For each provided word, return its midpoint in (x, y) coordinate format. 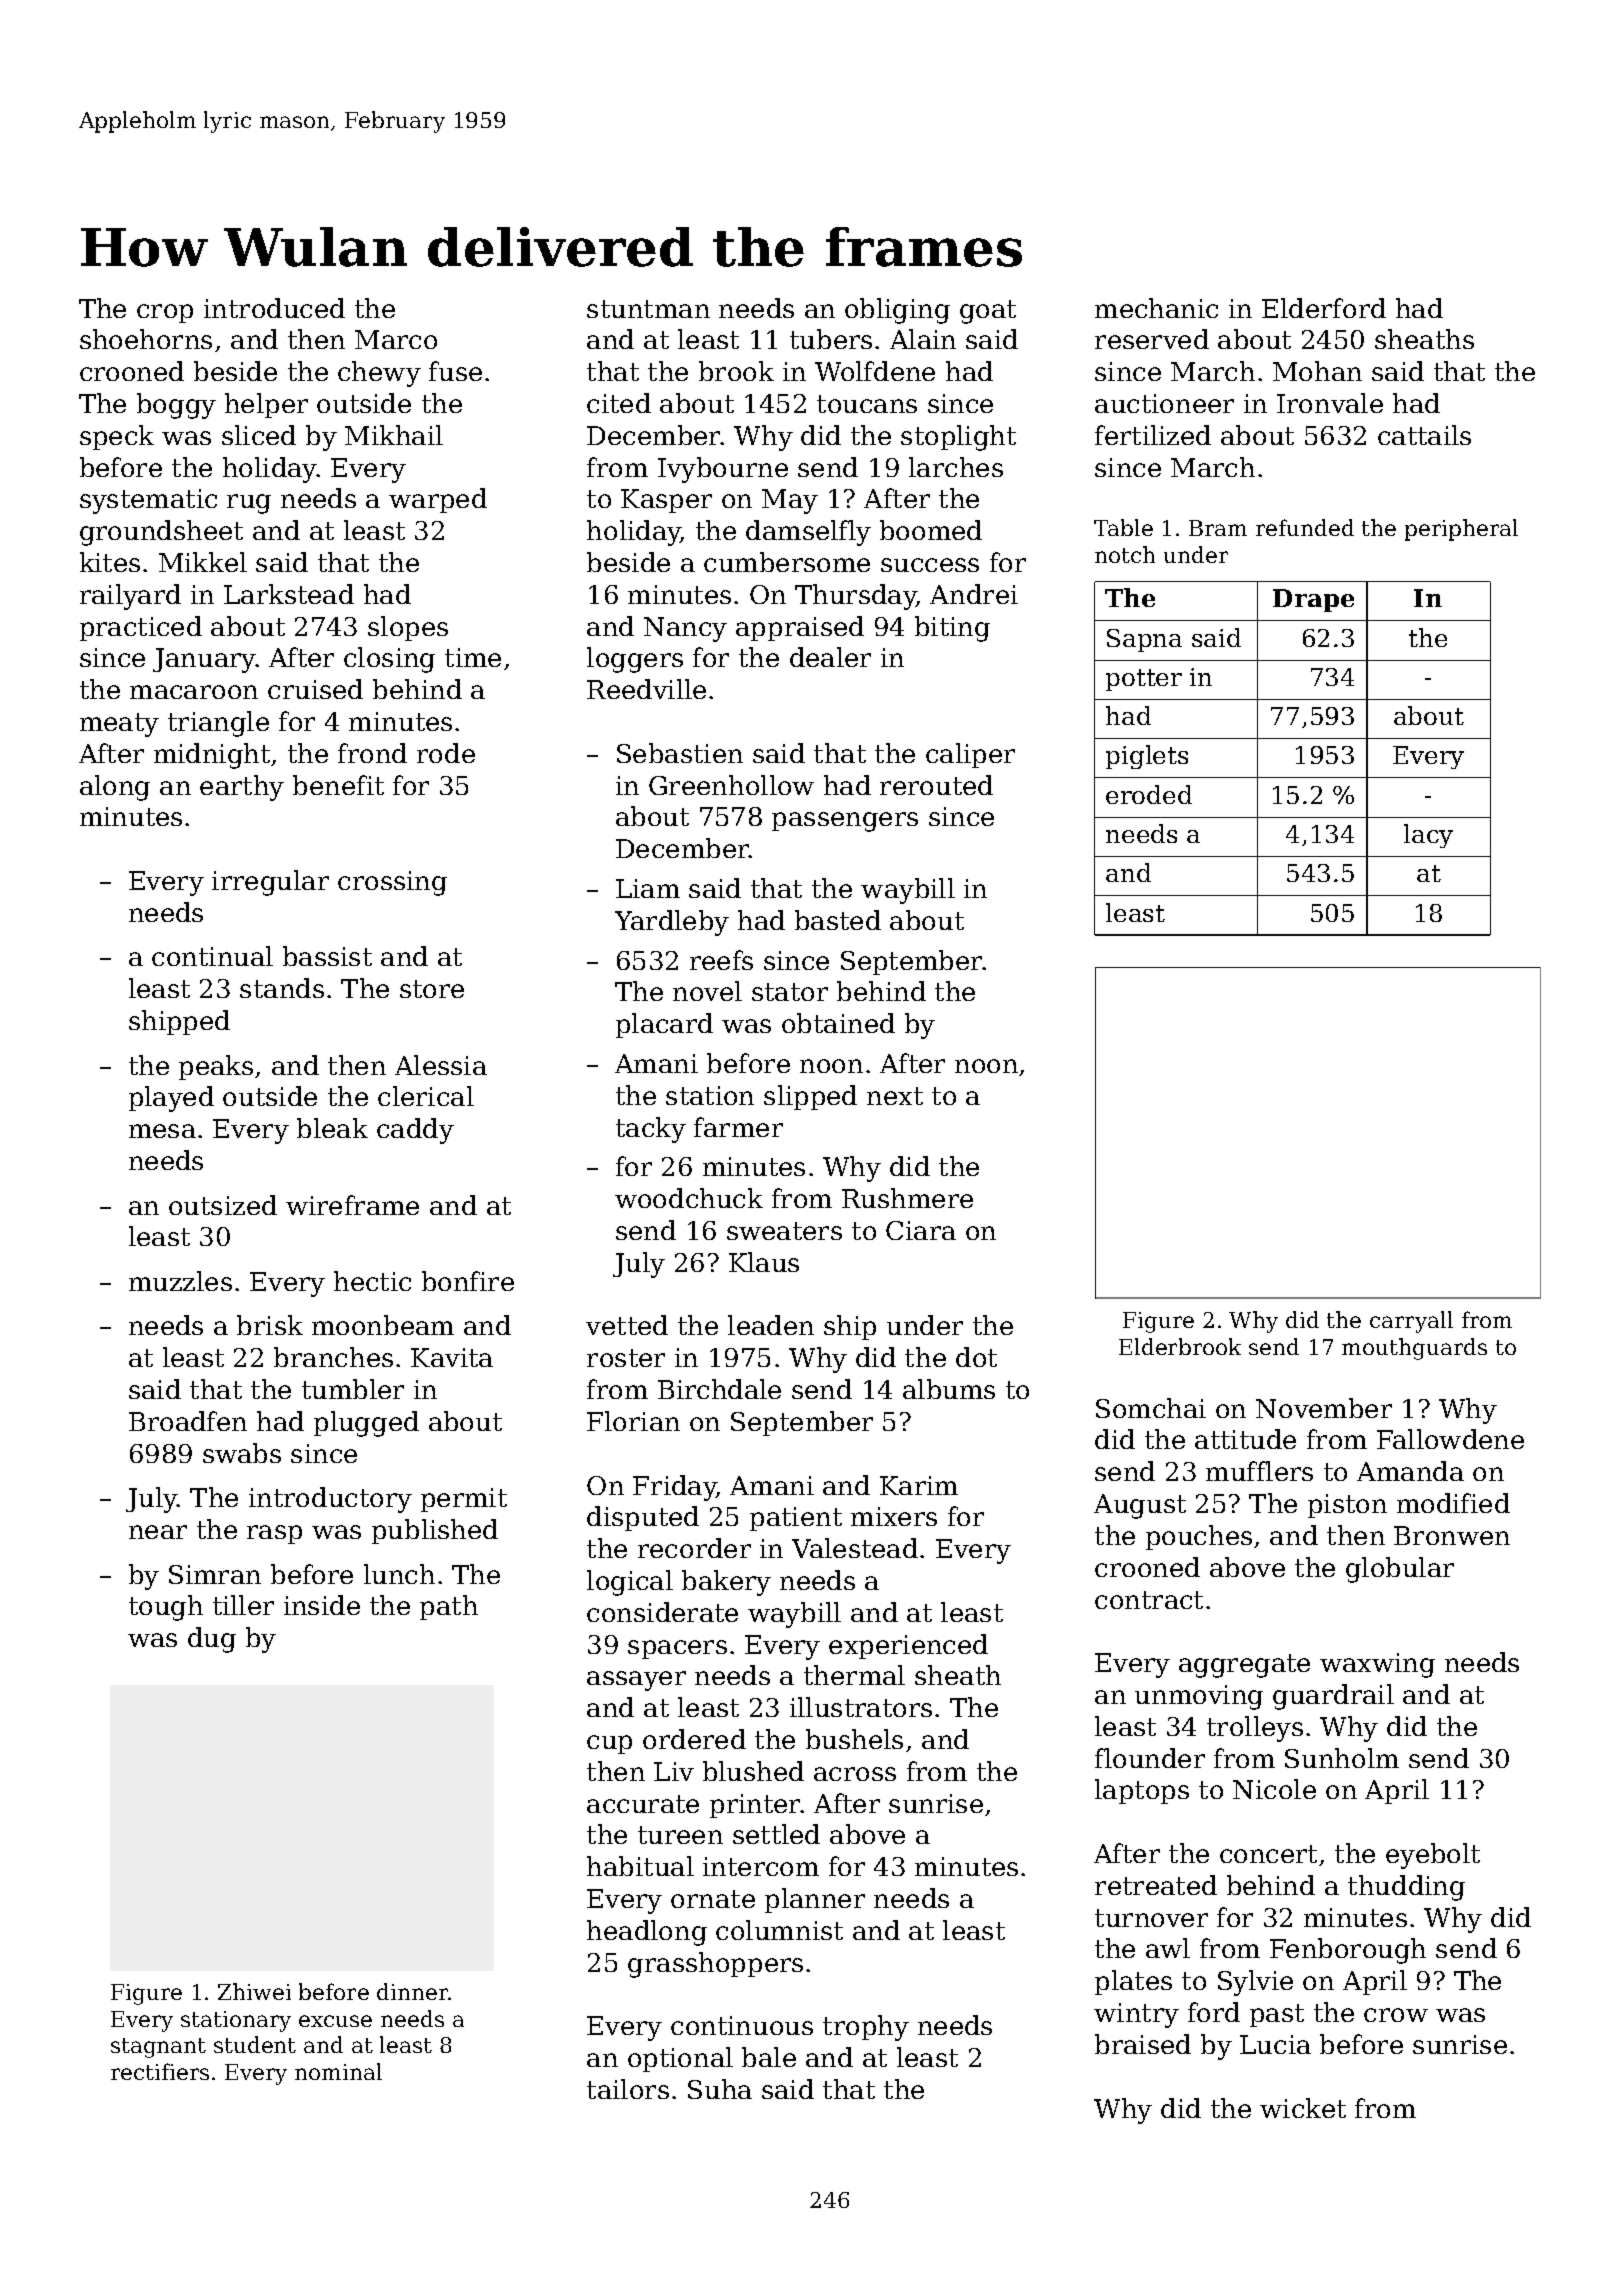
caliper (970, 755)
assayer (636, 1681)
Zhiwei (254, 1991)
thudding (1406, 1888)
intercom (761, 1866)
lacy (1428, 836)
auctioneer (1164, 403)
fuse (455, 371)
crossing (392, 883)
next (895, 1096)
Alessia (441, 1065)
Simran (215, 1574)
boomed (931, 530)
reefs (721, 960)
